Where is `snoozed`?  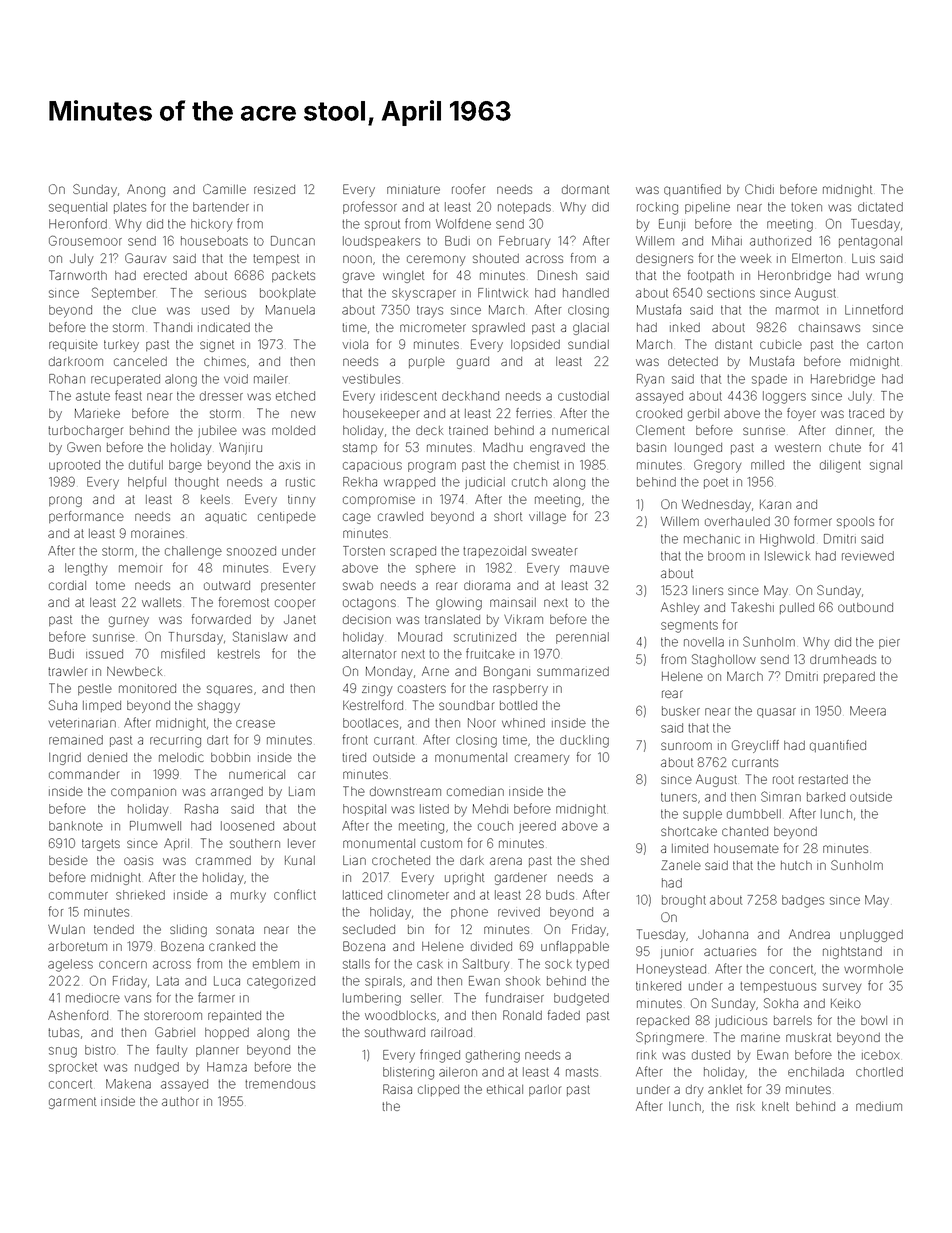
snoozed is located at coordinates (251, 551).
